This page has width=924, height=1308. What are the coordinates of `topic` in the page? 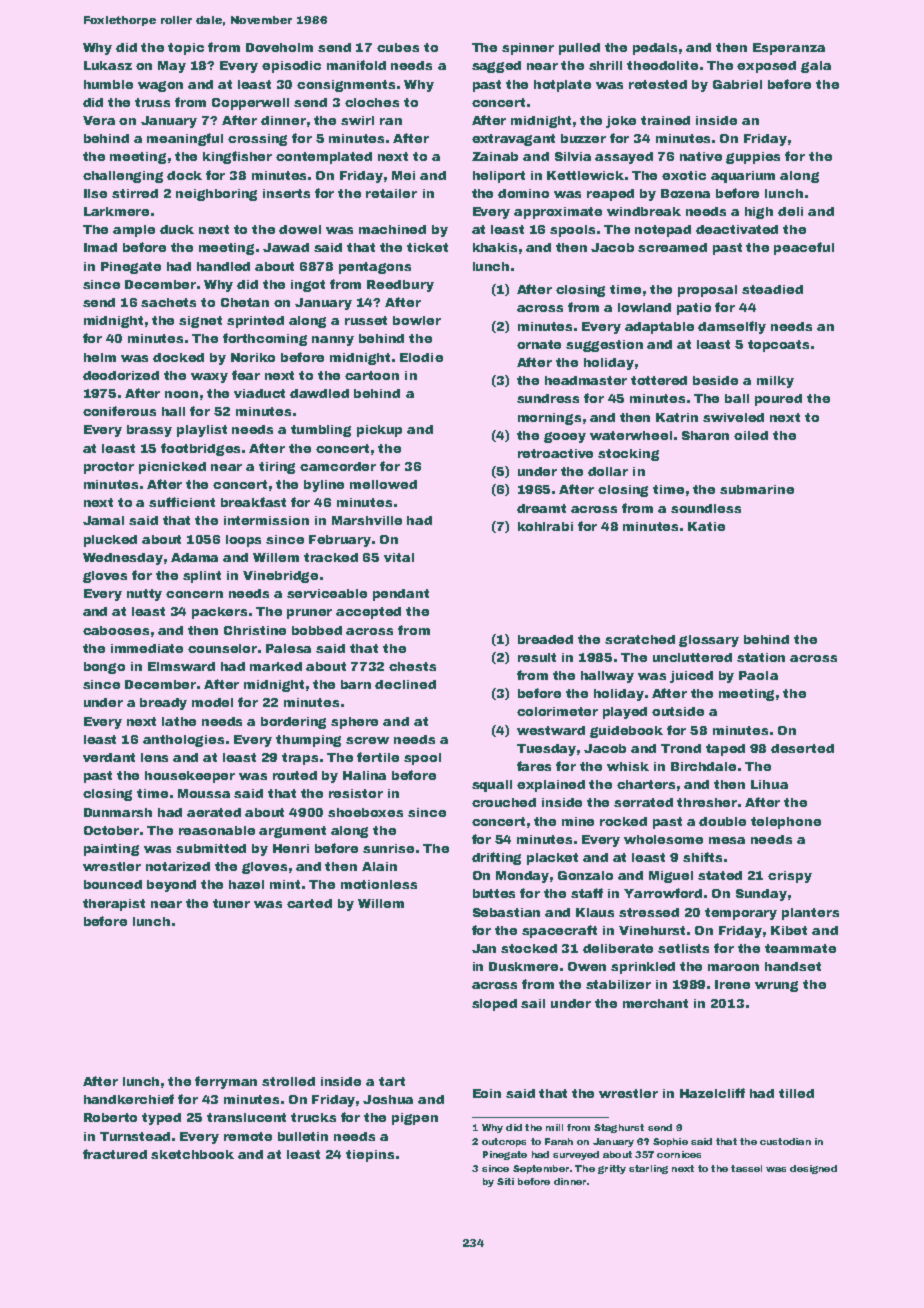 It's located at (186, 49).
